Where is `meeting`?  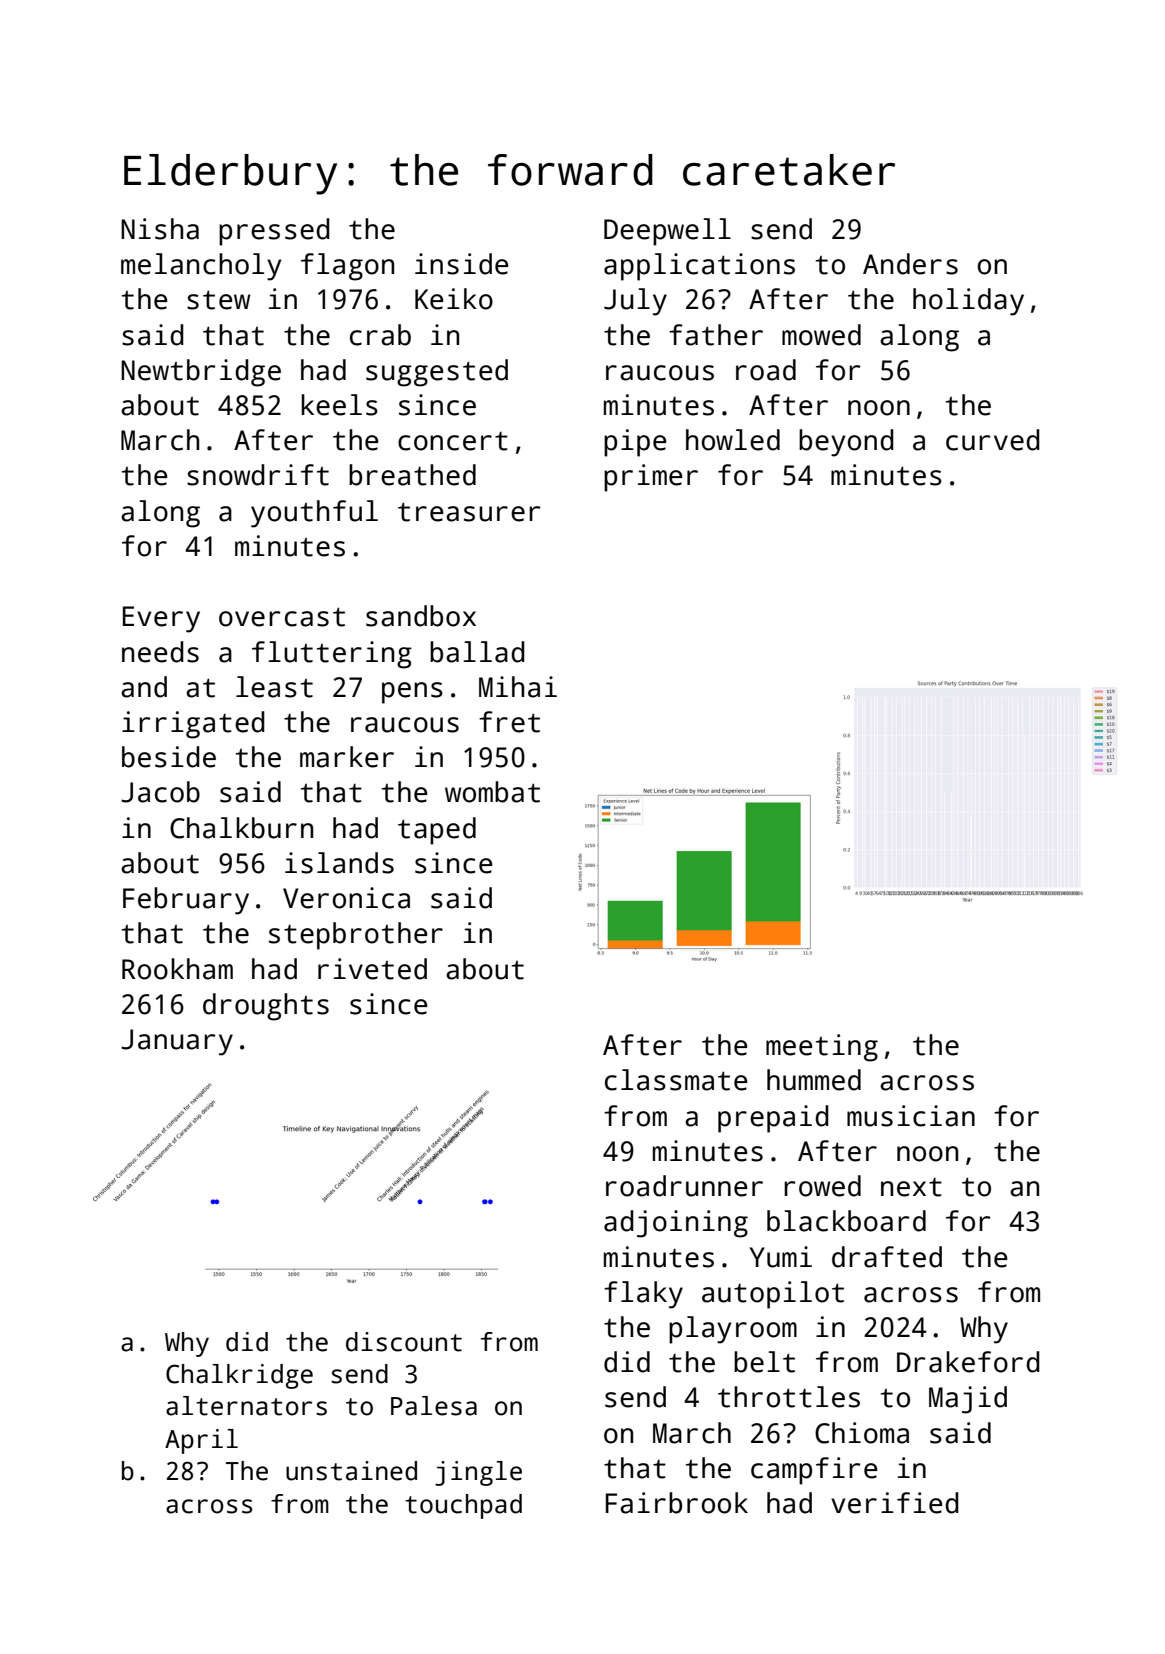
meeting is located at coordinates (822, 1048).
